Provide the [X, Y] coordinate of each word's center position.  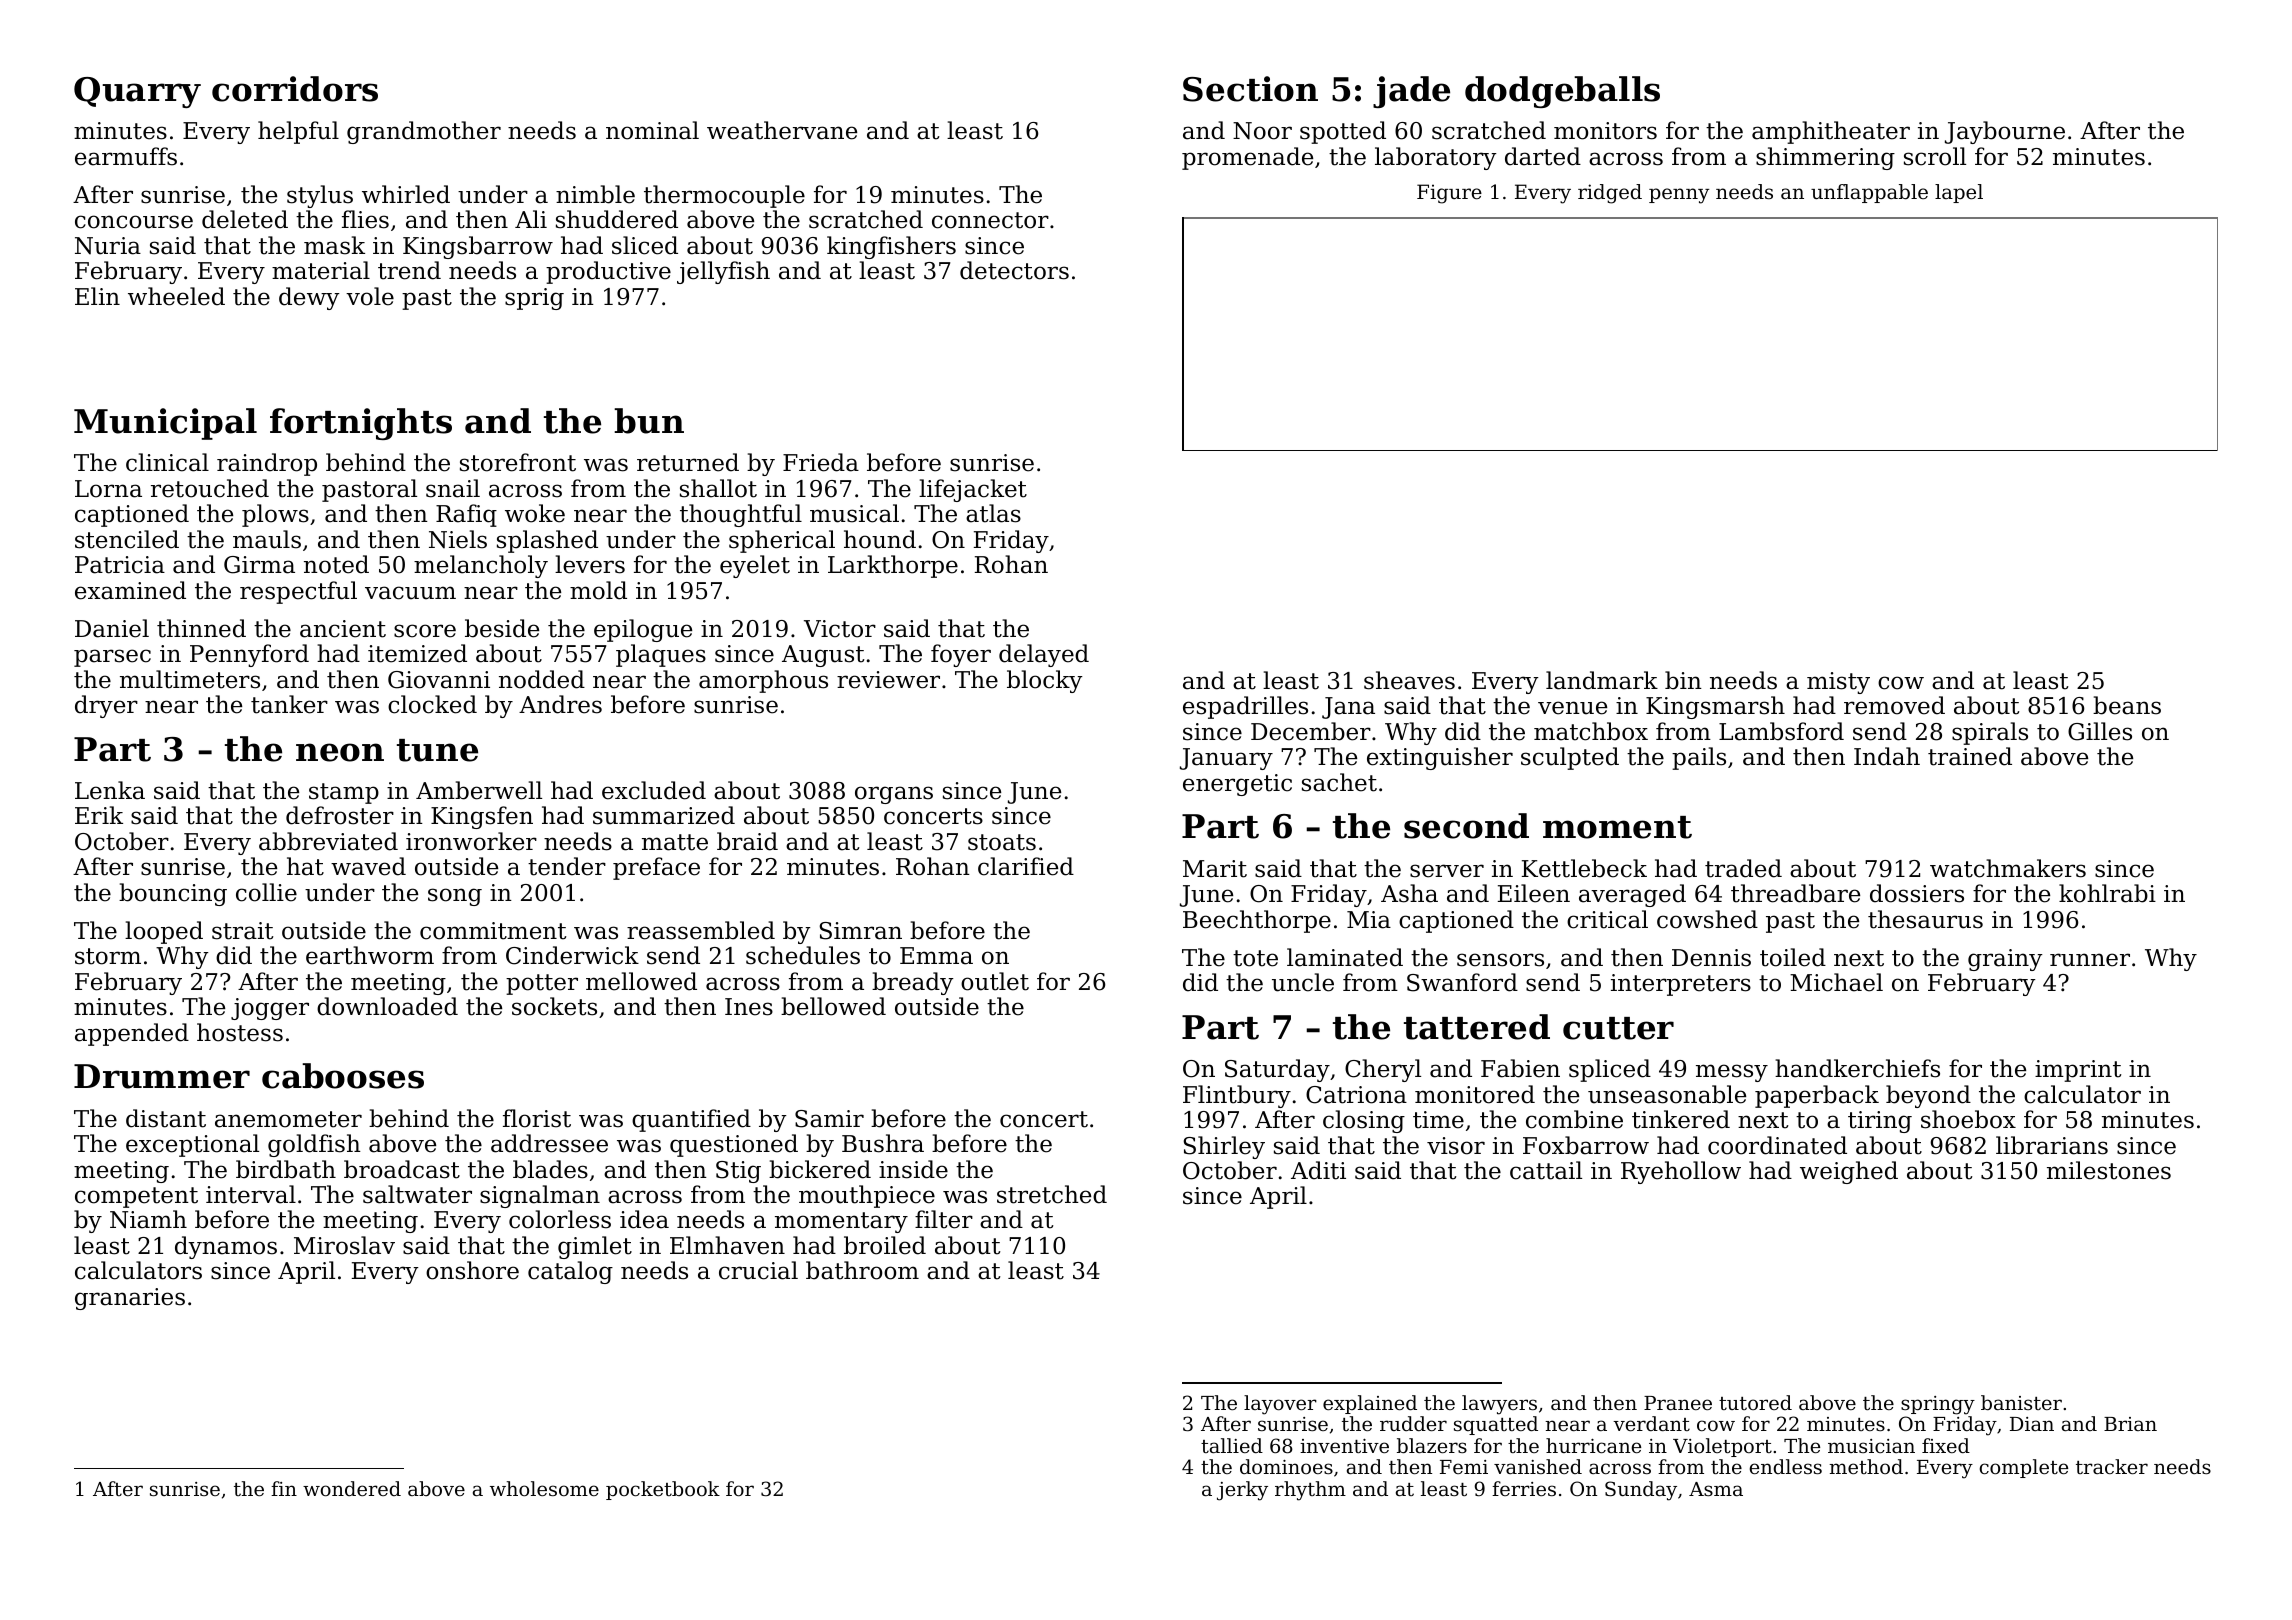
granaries [130, 1299]
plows [275, 515]
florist [537, 1118]
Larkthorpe [893, 566]
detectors [1014, 270]
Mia [1369, 920]
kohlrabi [2107, 893]
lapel [1959, 193]
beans [2127, 705]
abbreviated [328, 841]
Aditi [1318, 1170]
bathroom [862, 1270]
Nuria [108, 246]
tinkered [1681, 1119]
